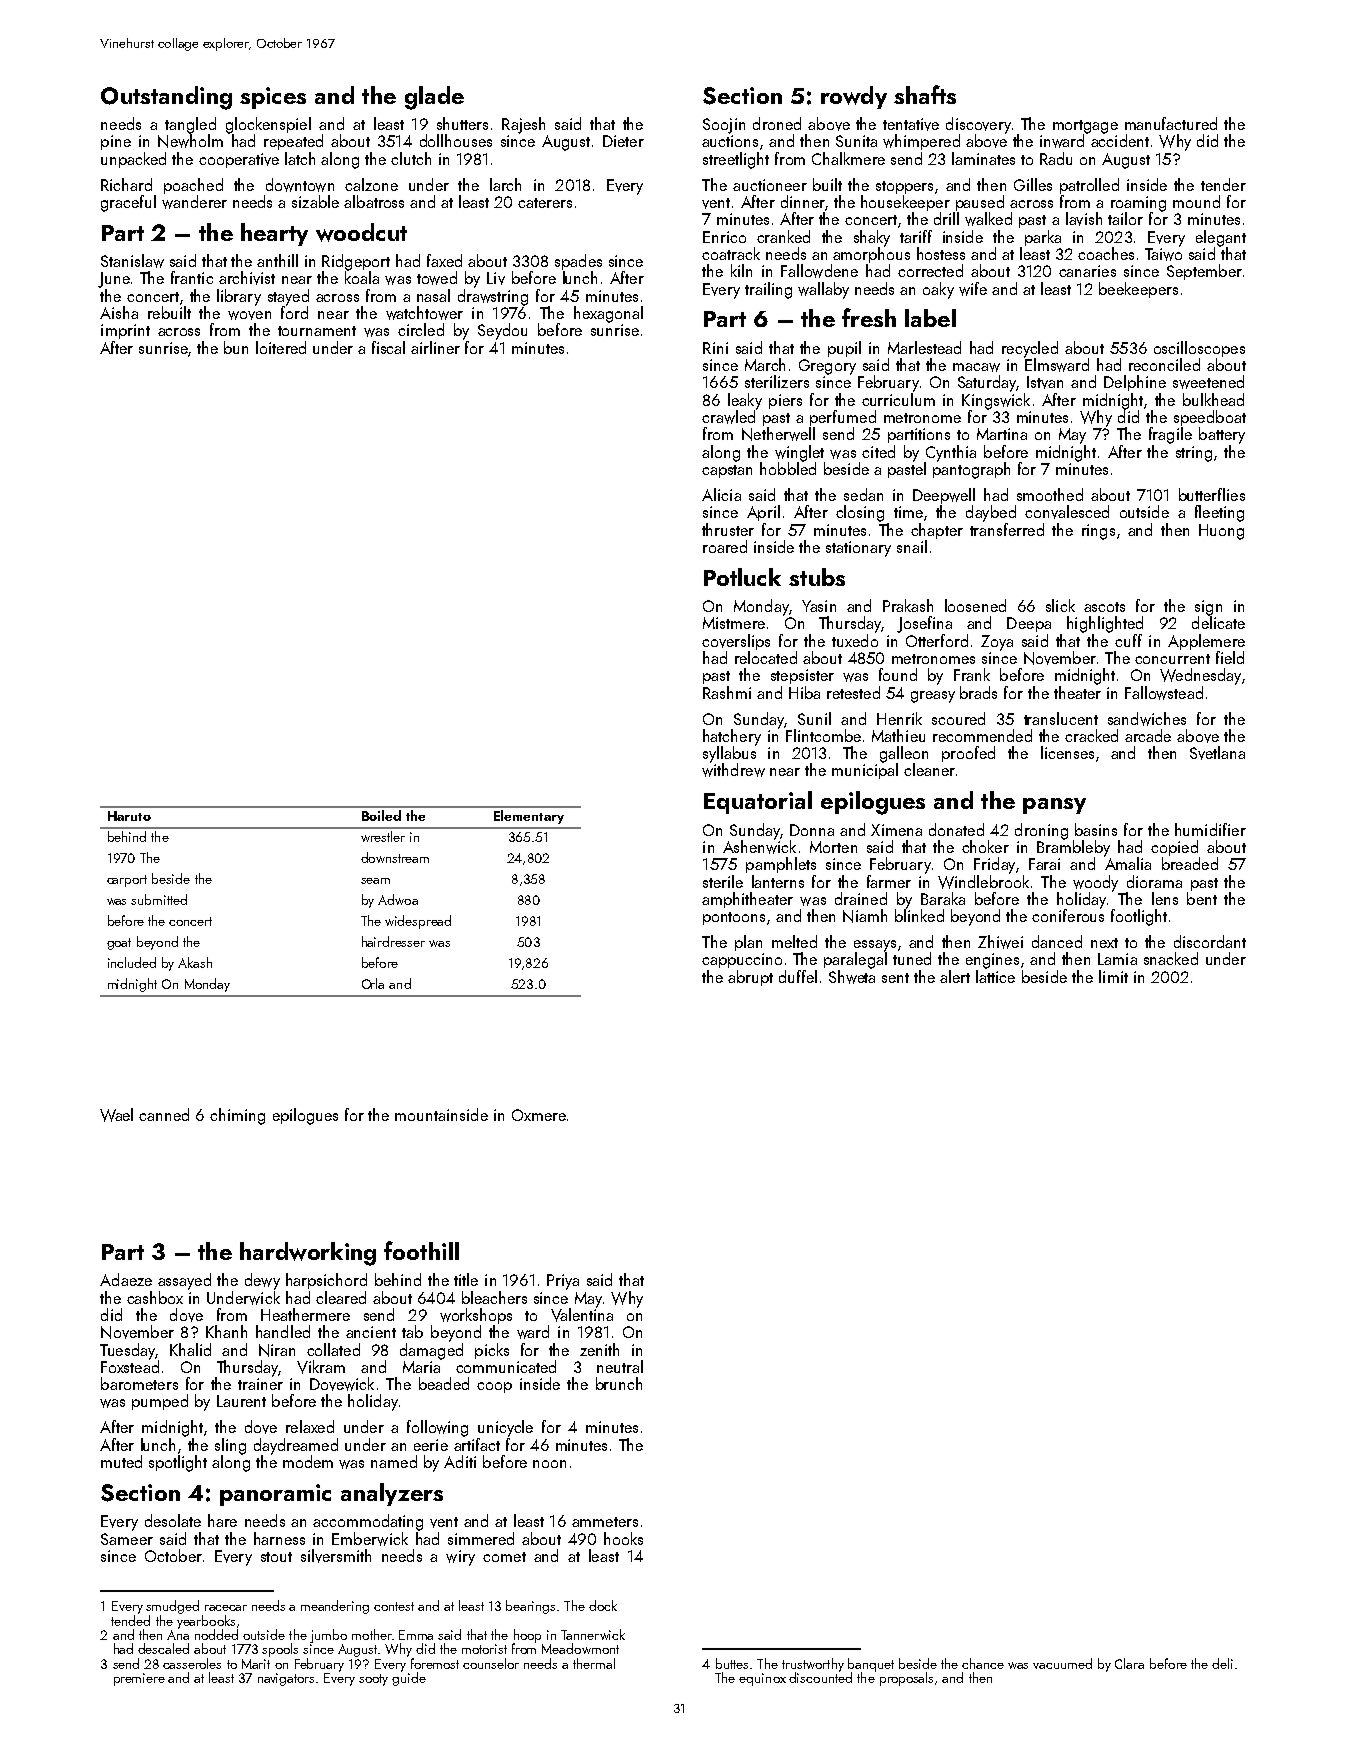 The height and width of the screenshot is (1742, 1346). What do you see at coordinates (721, 494) in the screenshot?
I see `Alicia` at bounding box center [721, 494].
